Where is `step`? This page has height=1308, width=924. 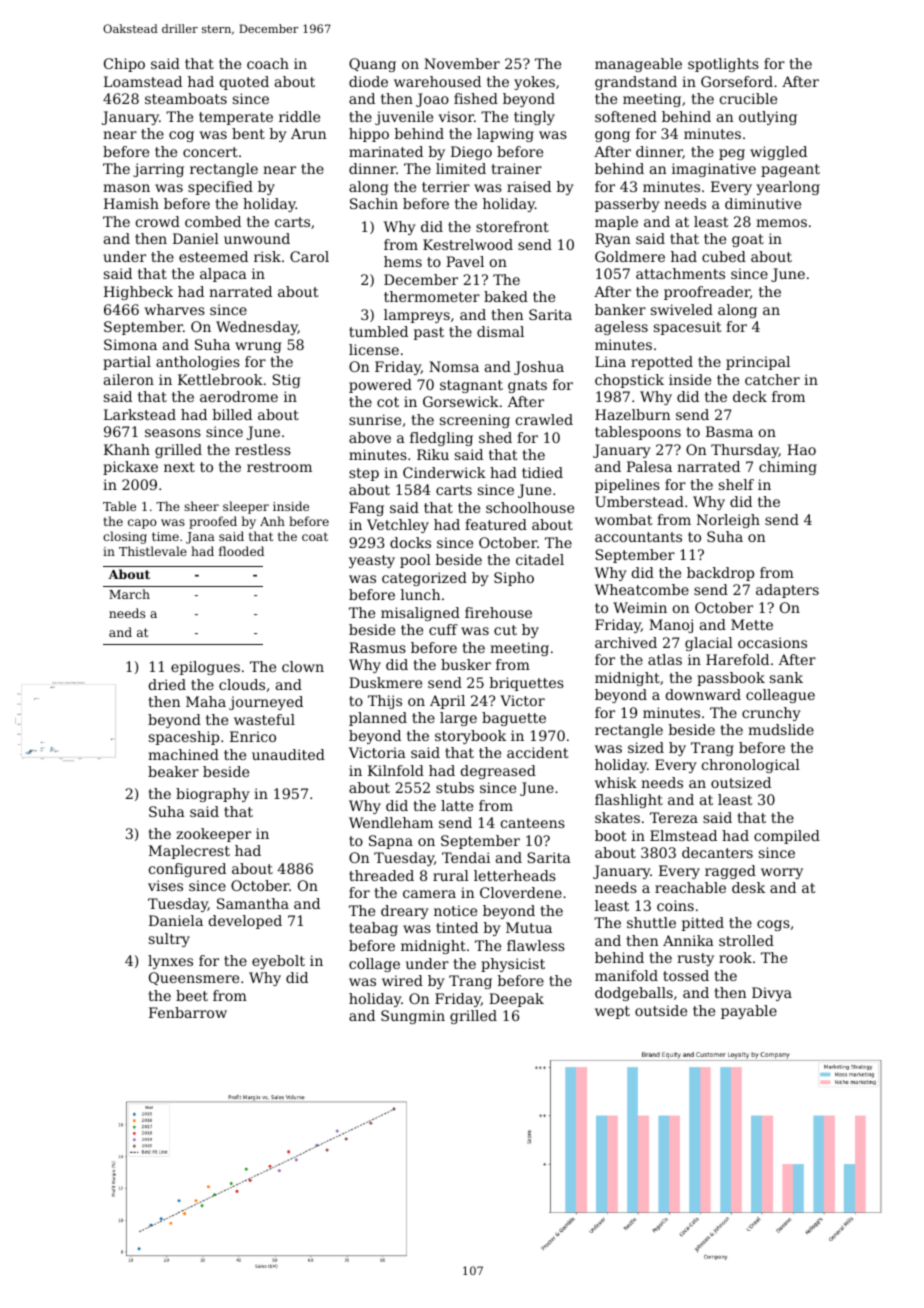 step is located at coordinates (364, 474).
